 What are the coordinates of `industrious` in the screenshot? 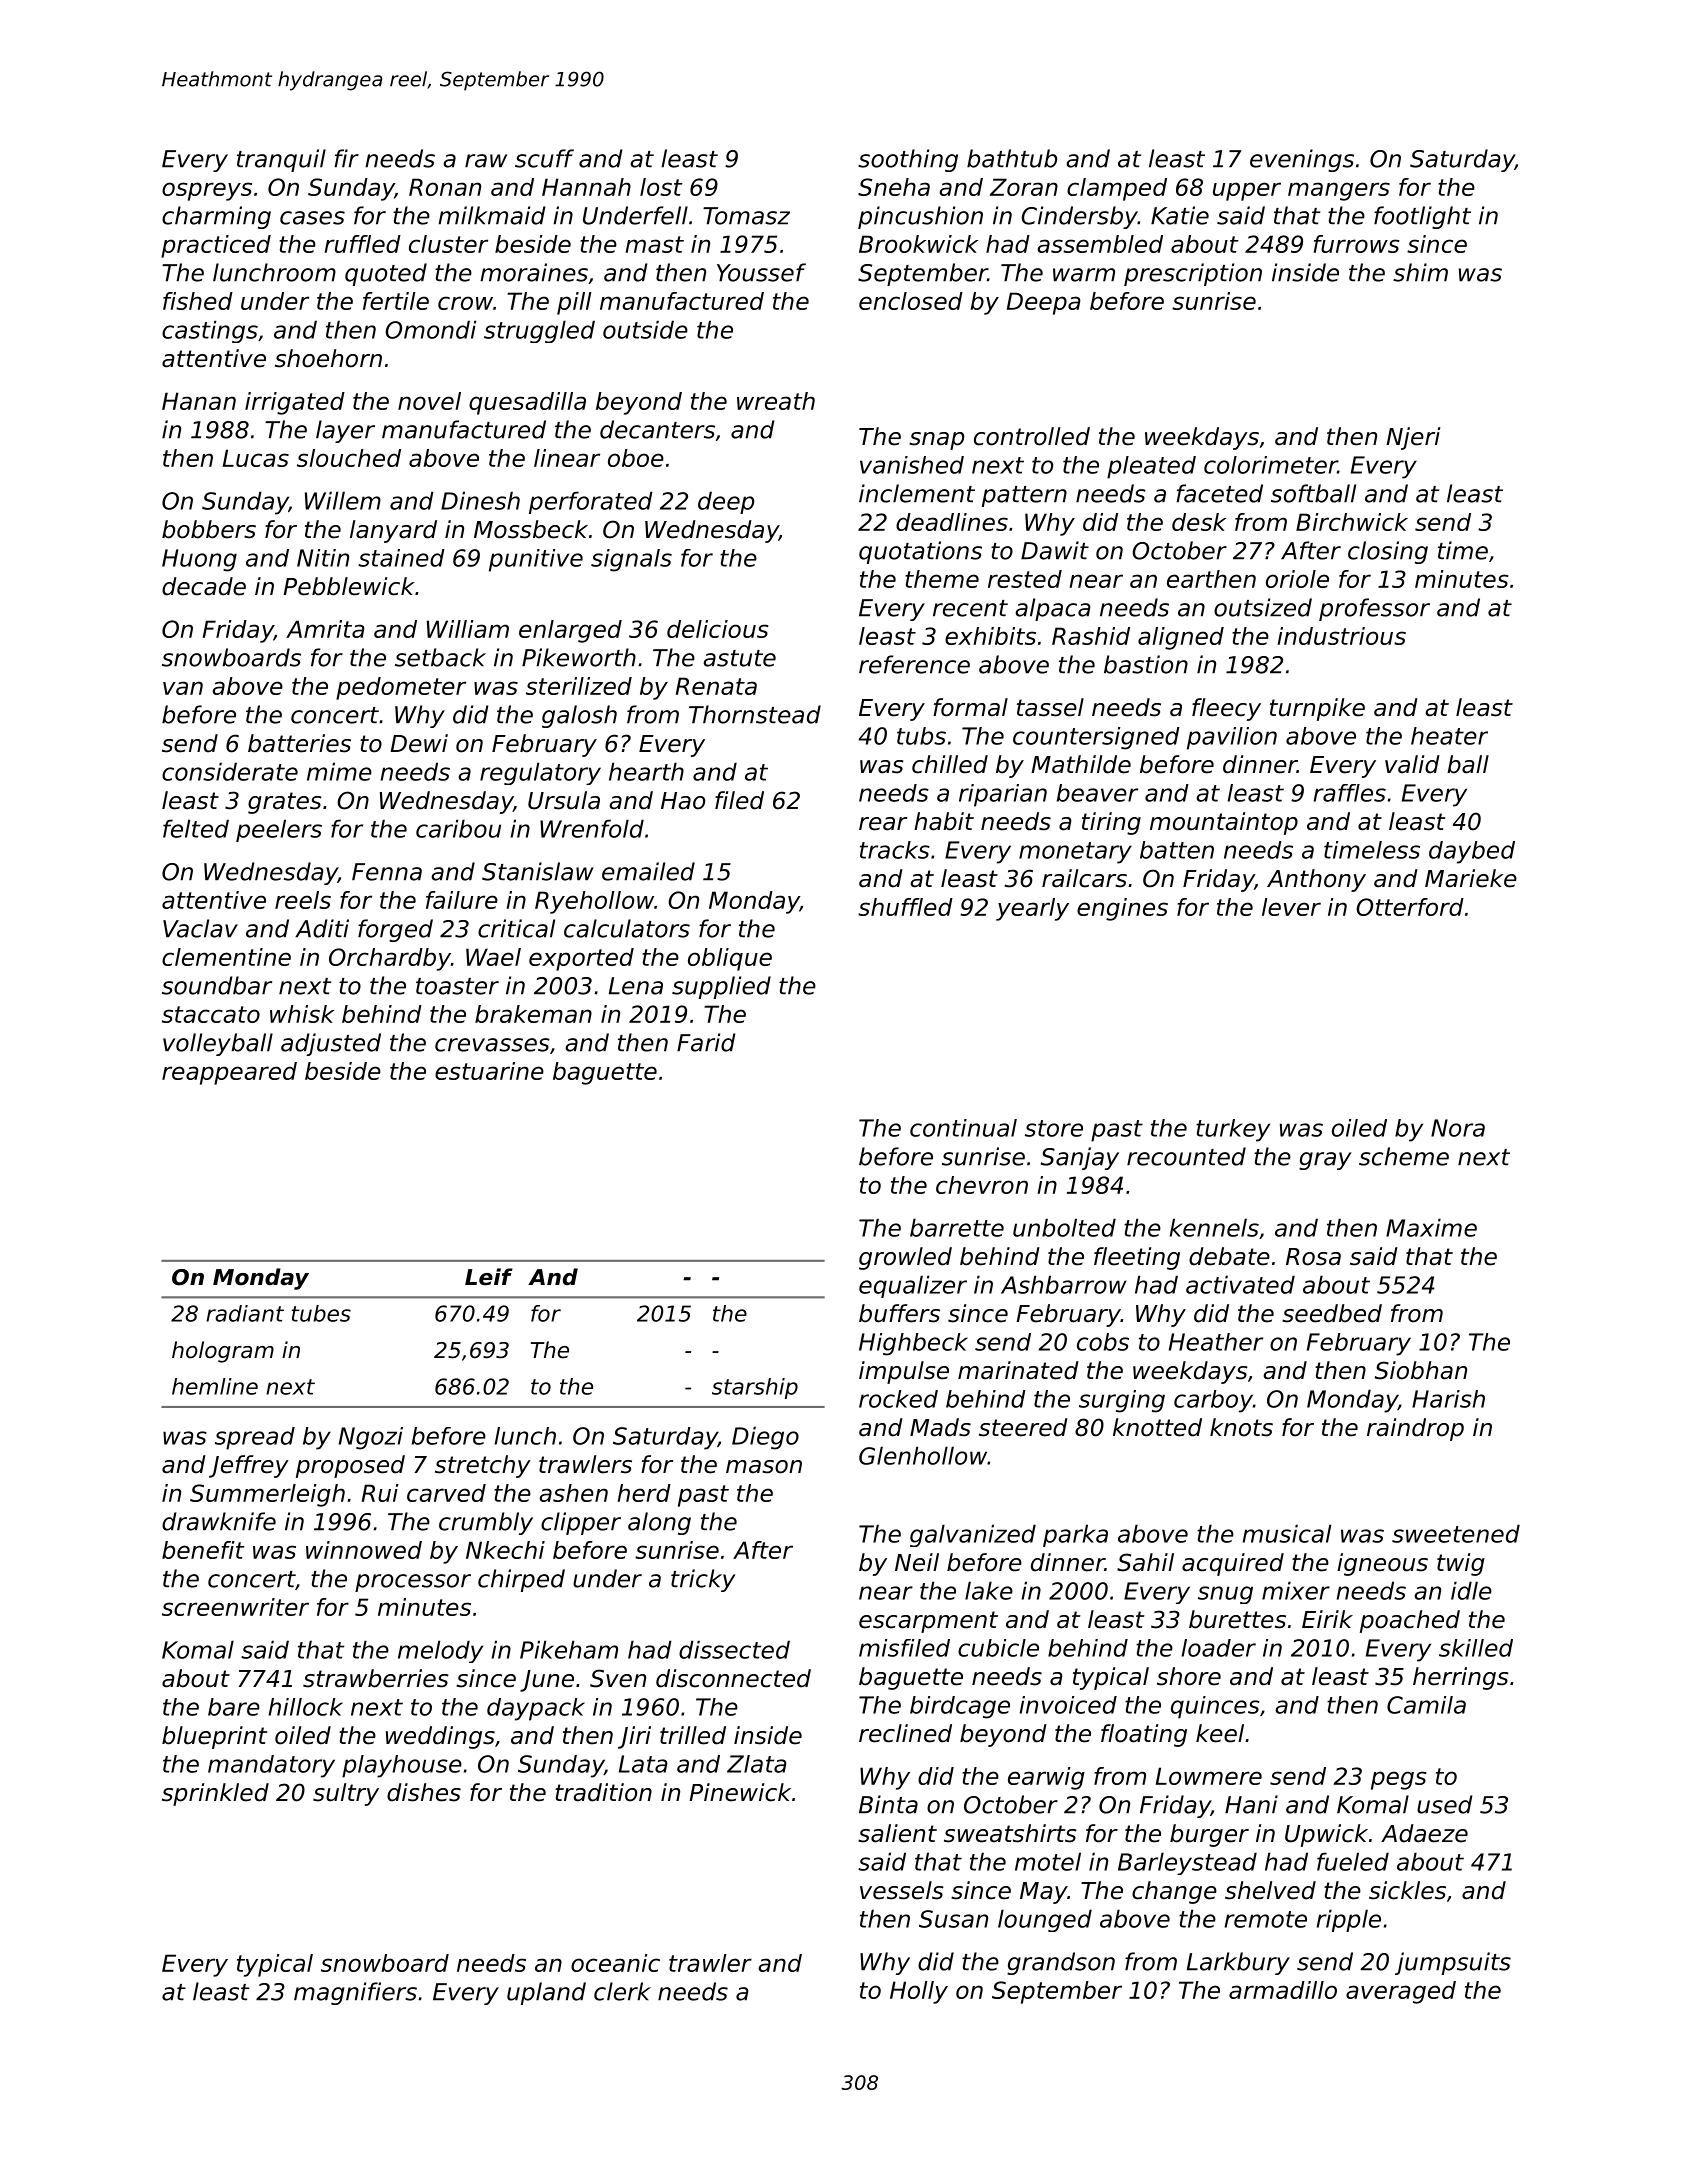 It's located at (1341, 636).
